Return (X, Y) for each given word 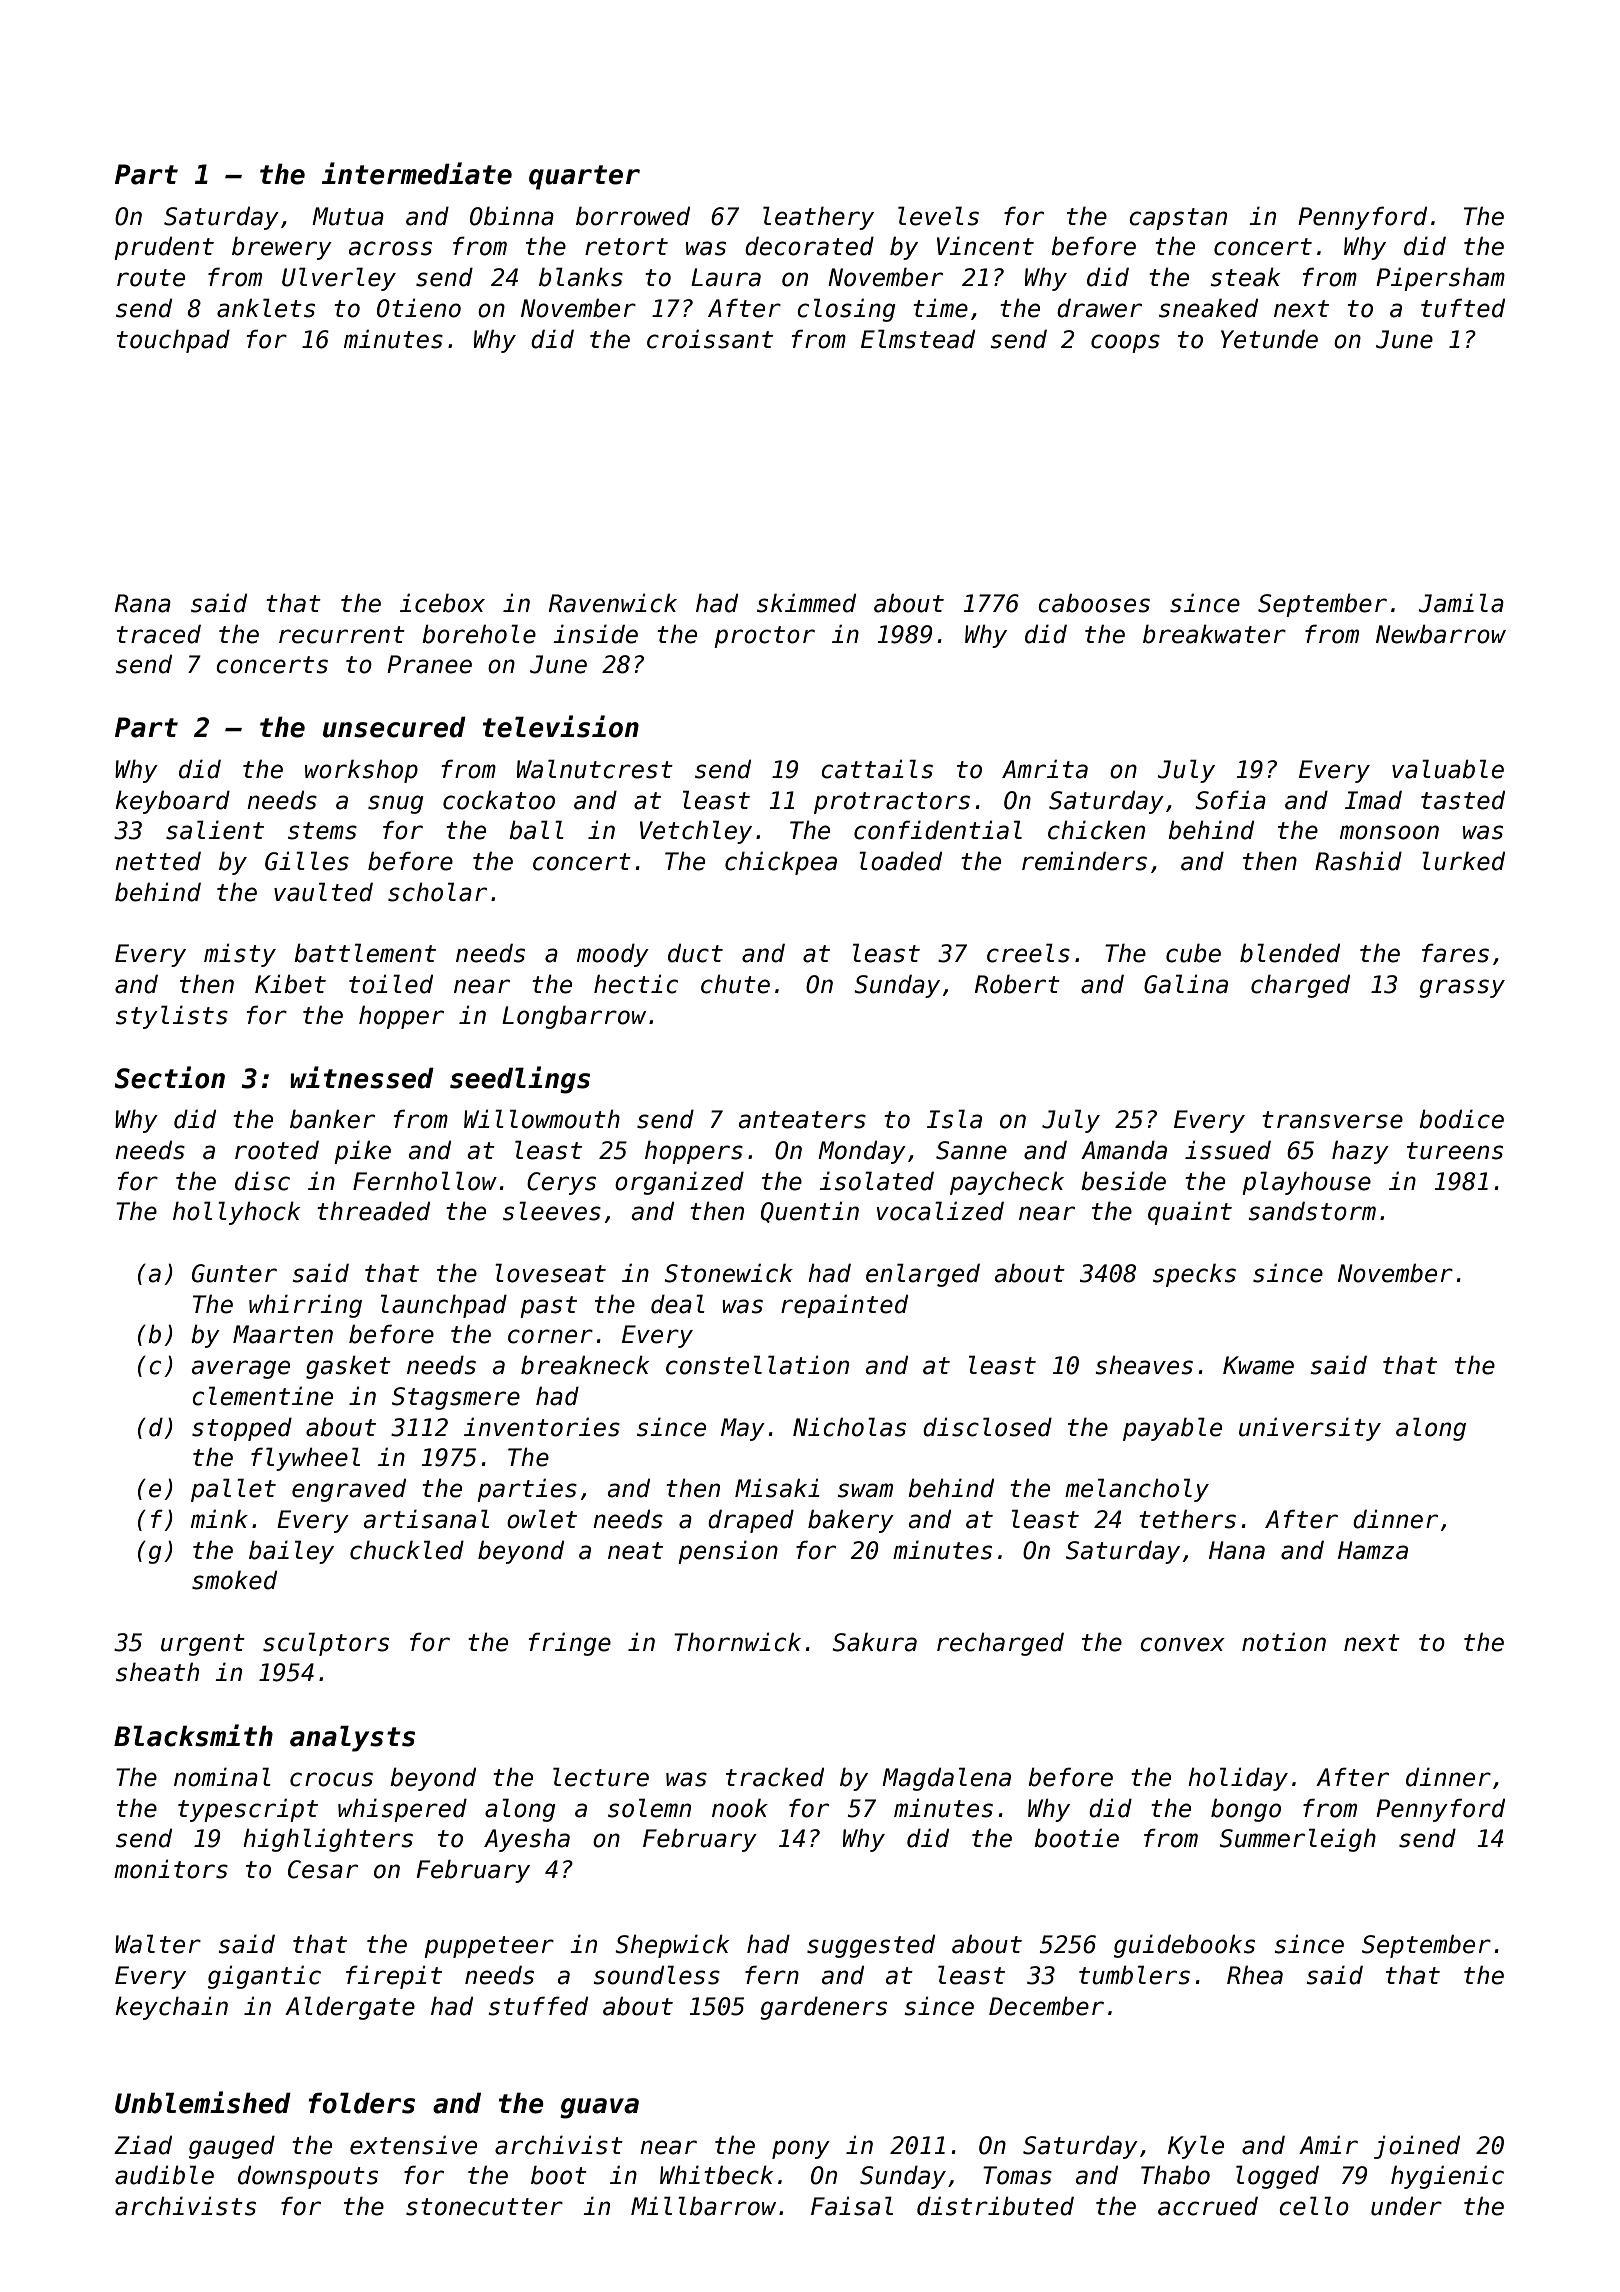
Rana (143, 603)
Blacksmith (193, 1735)
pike (362, 1152)
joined (1417, 2147)
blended (1290, 953)
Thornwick (737, 1642)
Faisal (852, 2206)
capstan (1178, 219)
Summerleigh (1297, 1840)
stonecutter (484, 2207)
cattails (877, 769)
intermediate (417, 173)
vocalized (940, 1211)
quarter (584, 177)
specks (1194, 1275)
